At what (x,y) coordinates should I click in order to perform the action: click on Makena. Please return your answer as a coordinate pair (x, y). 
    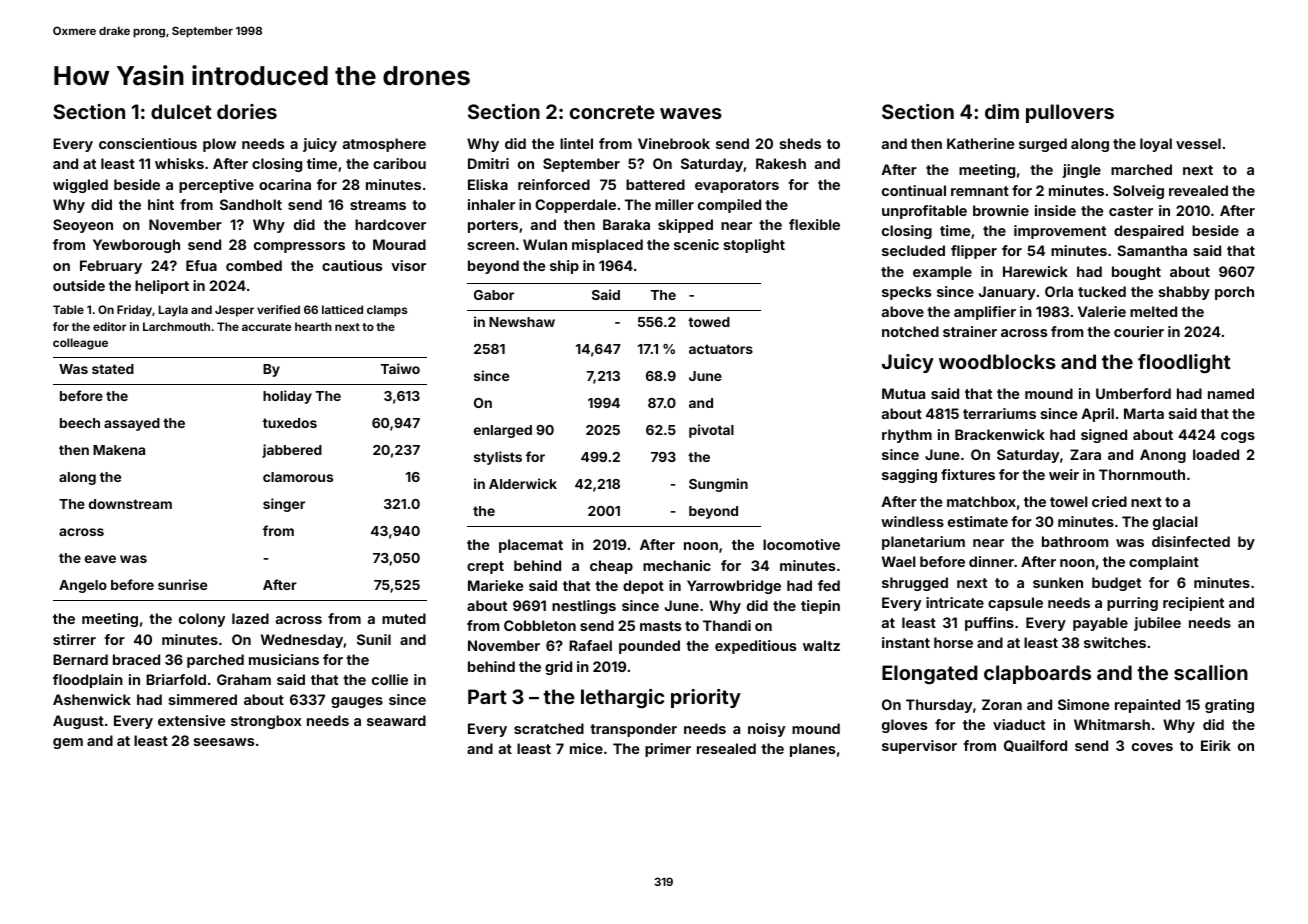
    Looking at the image, I should click on (119, 450).
